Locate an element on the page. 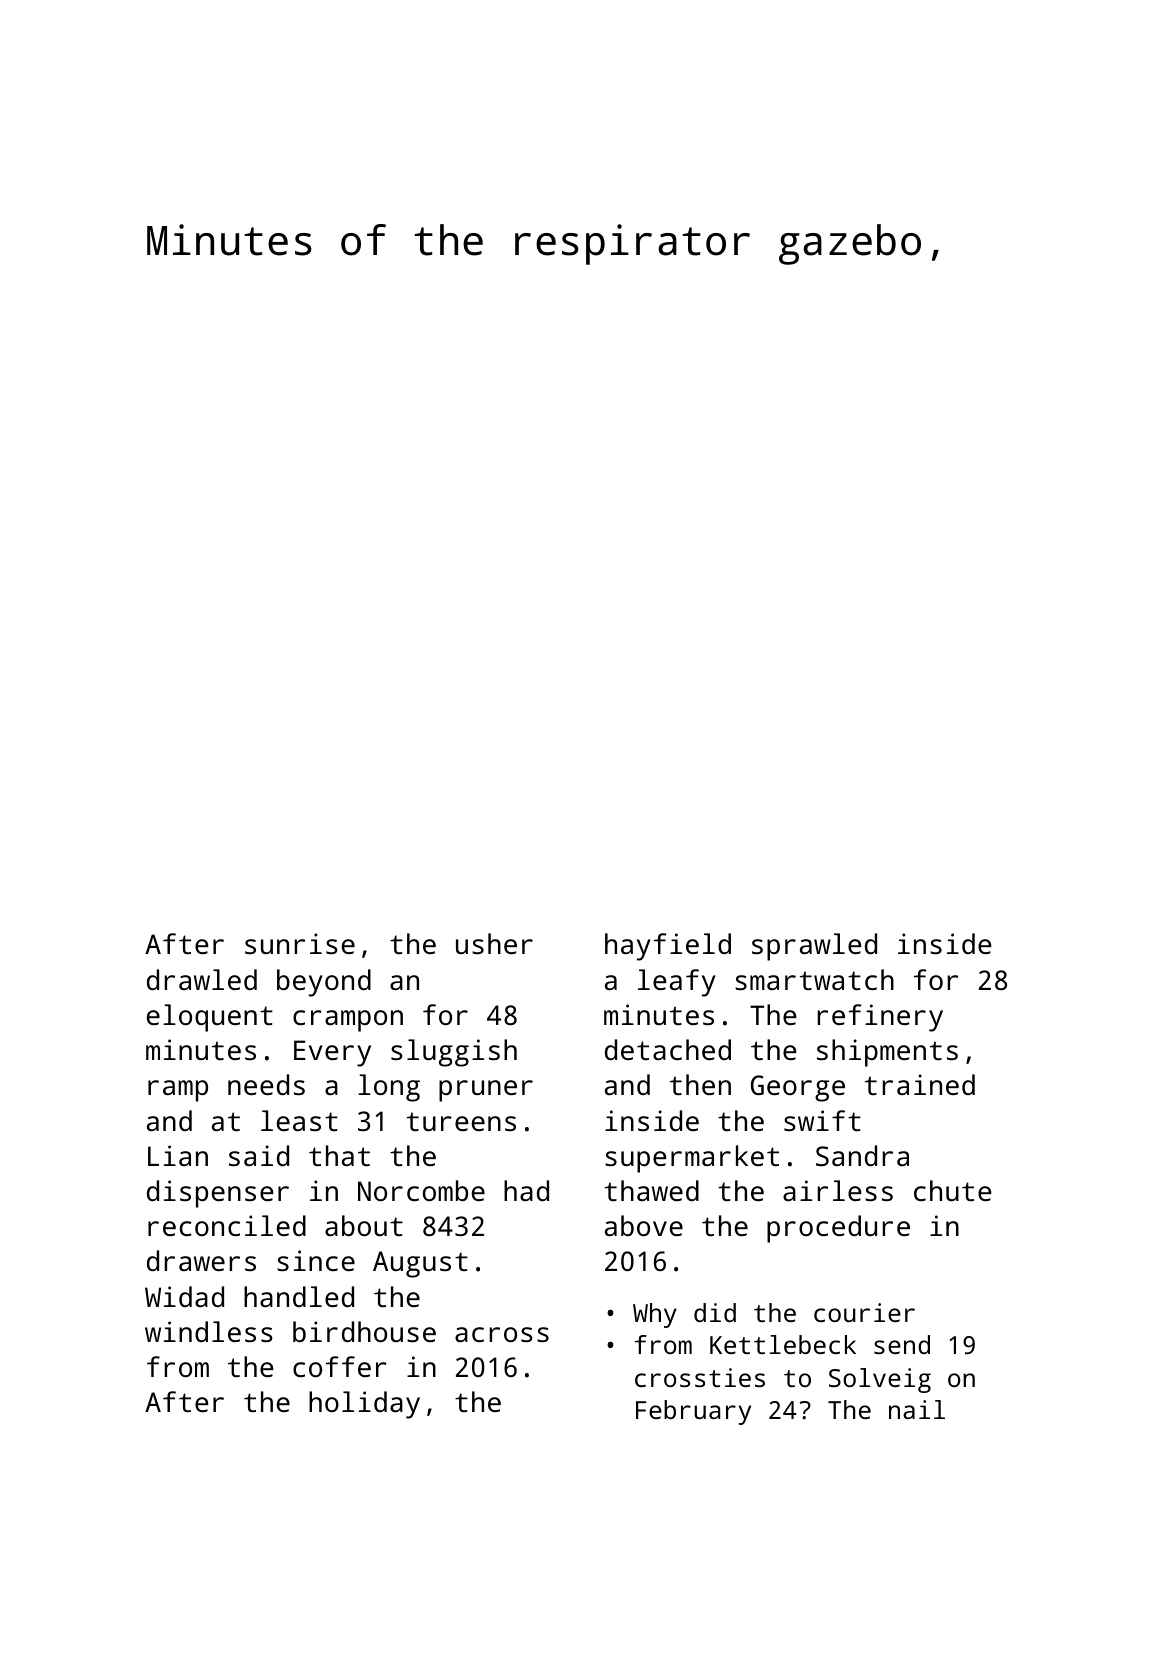  coffer is located at coordinates (340, 1366).
